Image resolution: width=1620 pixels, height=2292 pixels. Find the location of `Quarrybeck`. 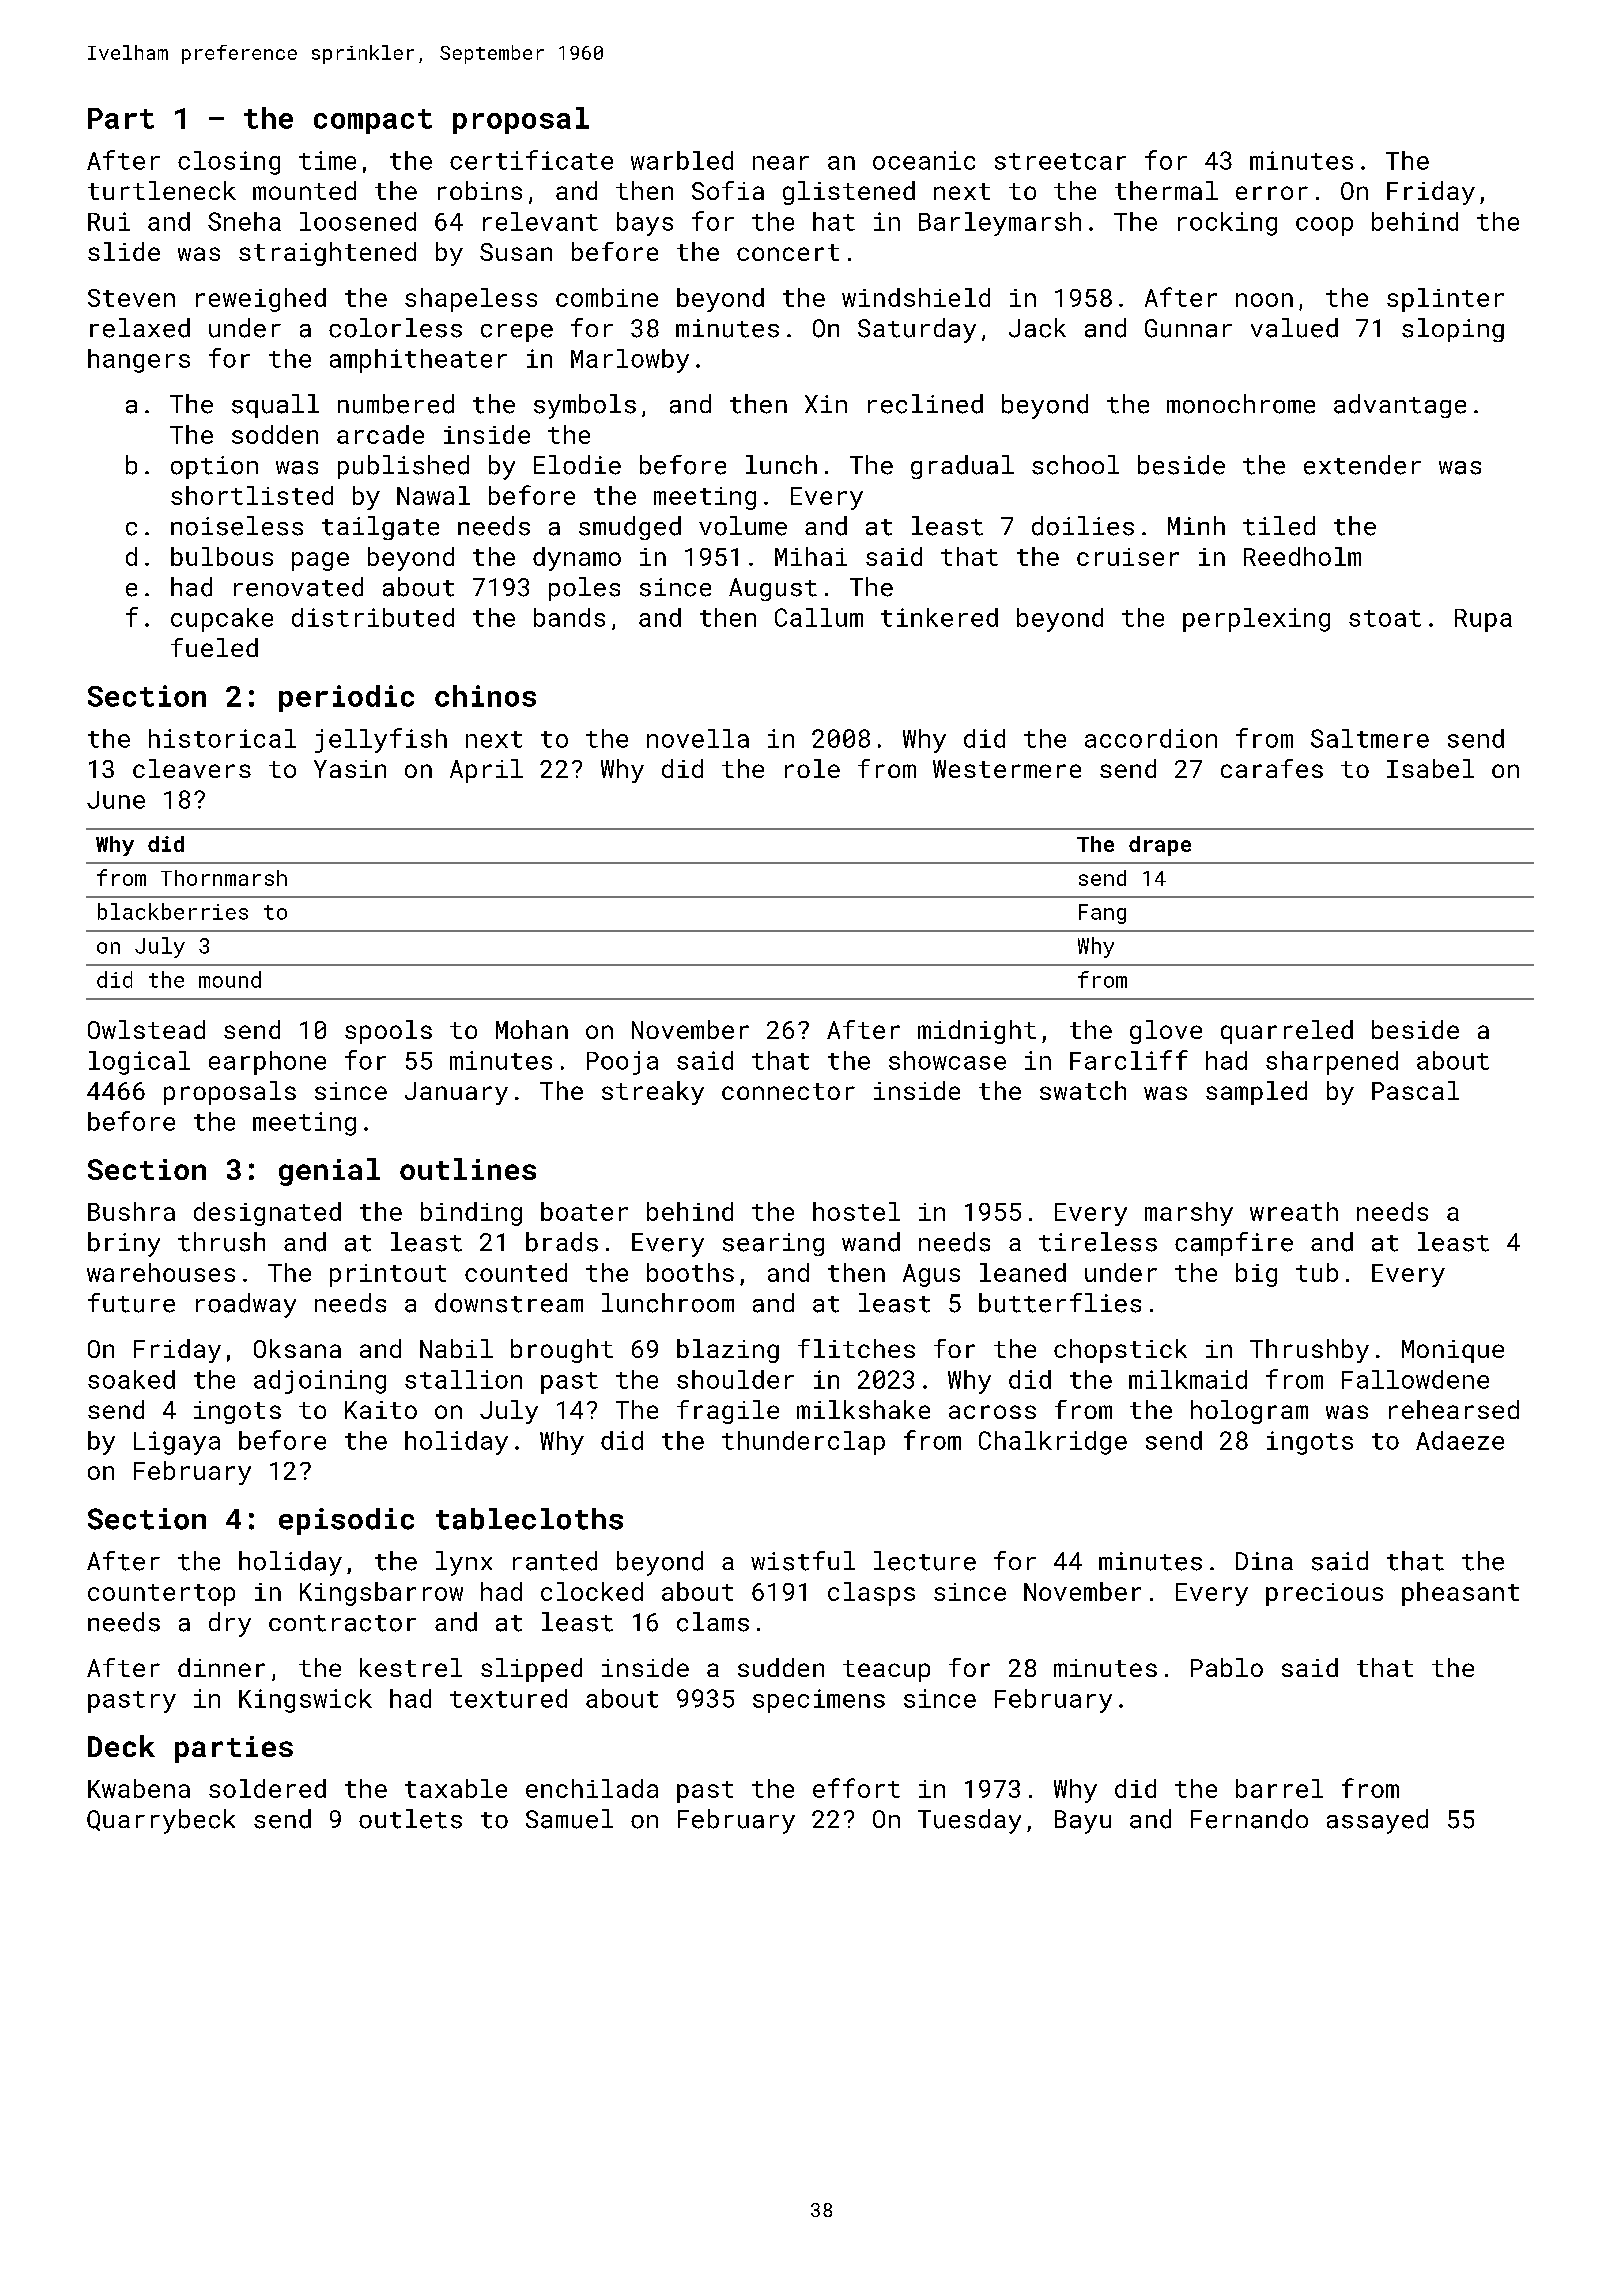

Quarrybeck is located at coordinates (161, 1821).
